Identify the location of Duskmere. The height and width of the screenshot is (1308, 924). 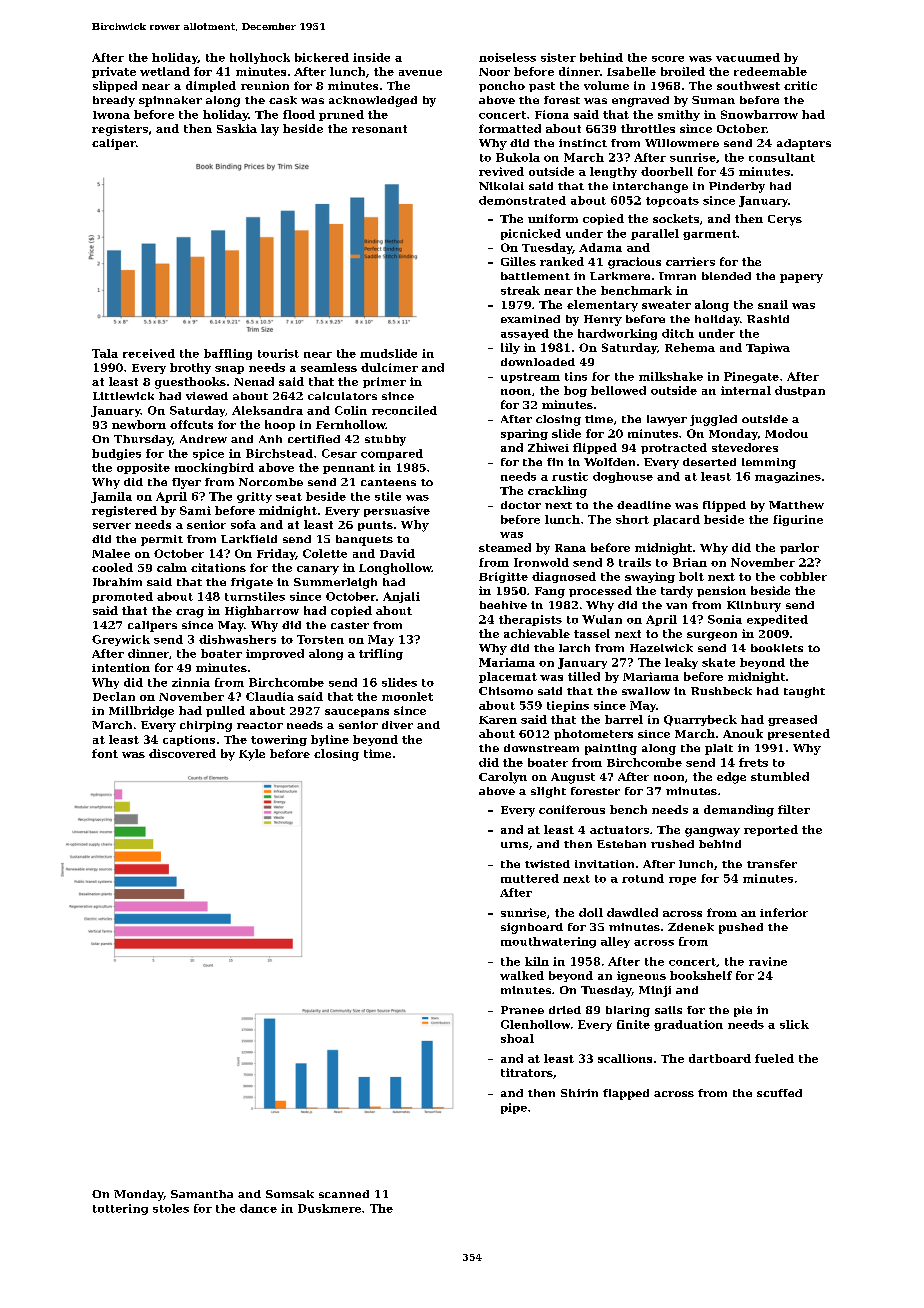
(329, 1208).
